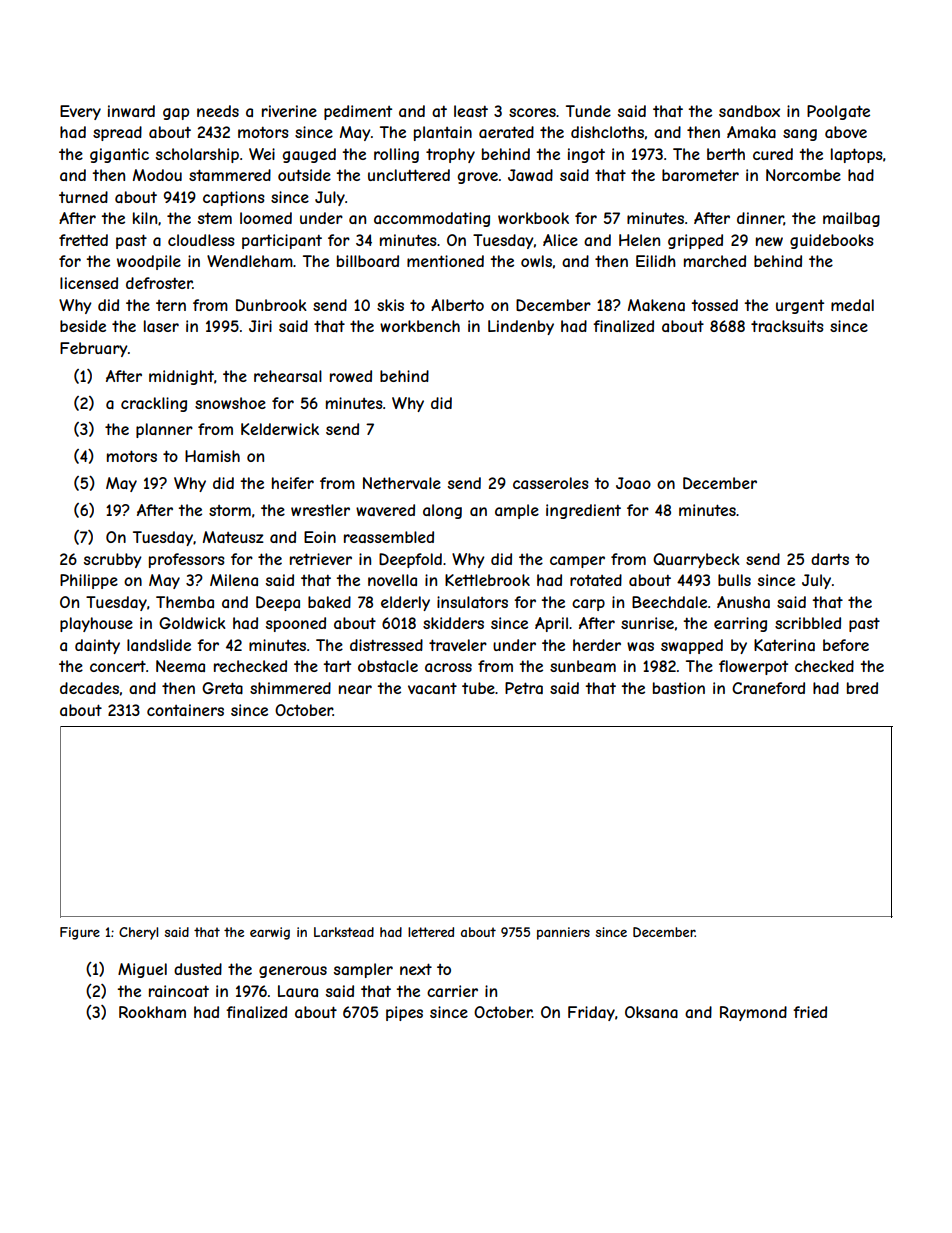  What do you see at coordinates (131, 111) in the image?
I see `inward` at bounding box center [131, 111].
